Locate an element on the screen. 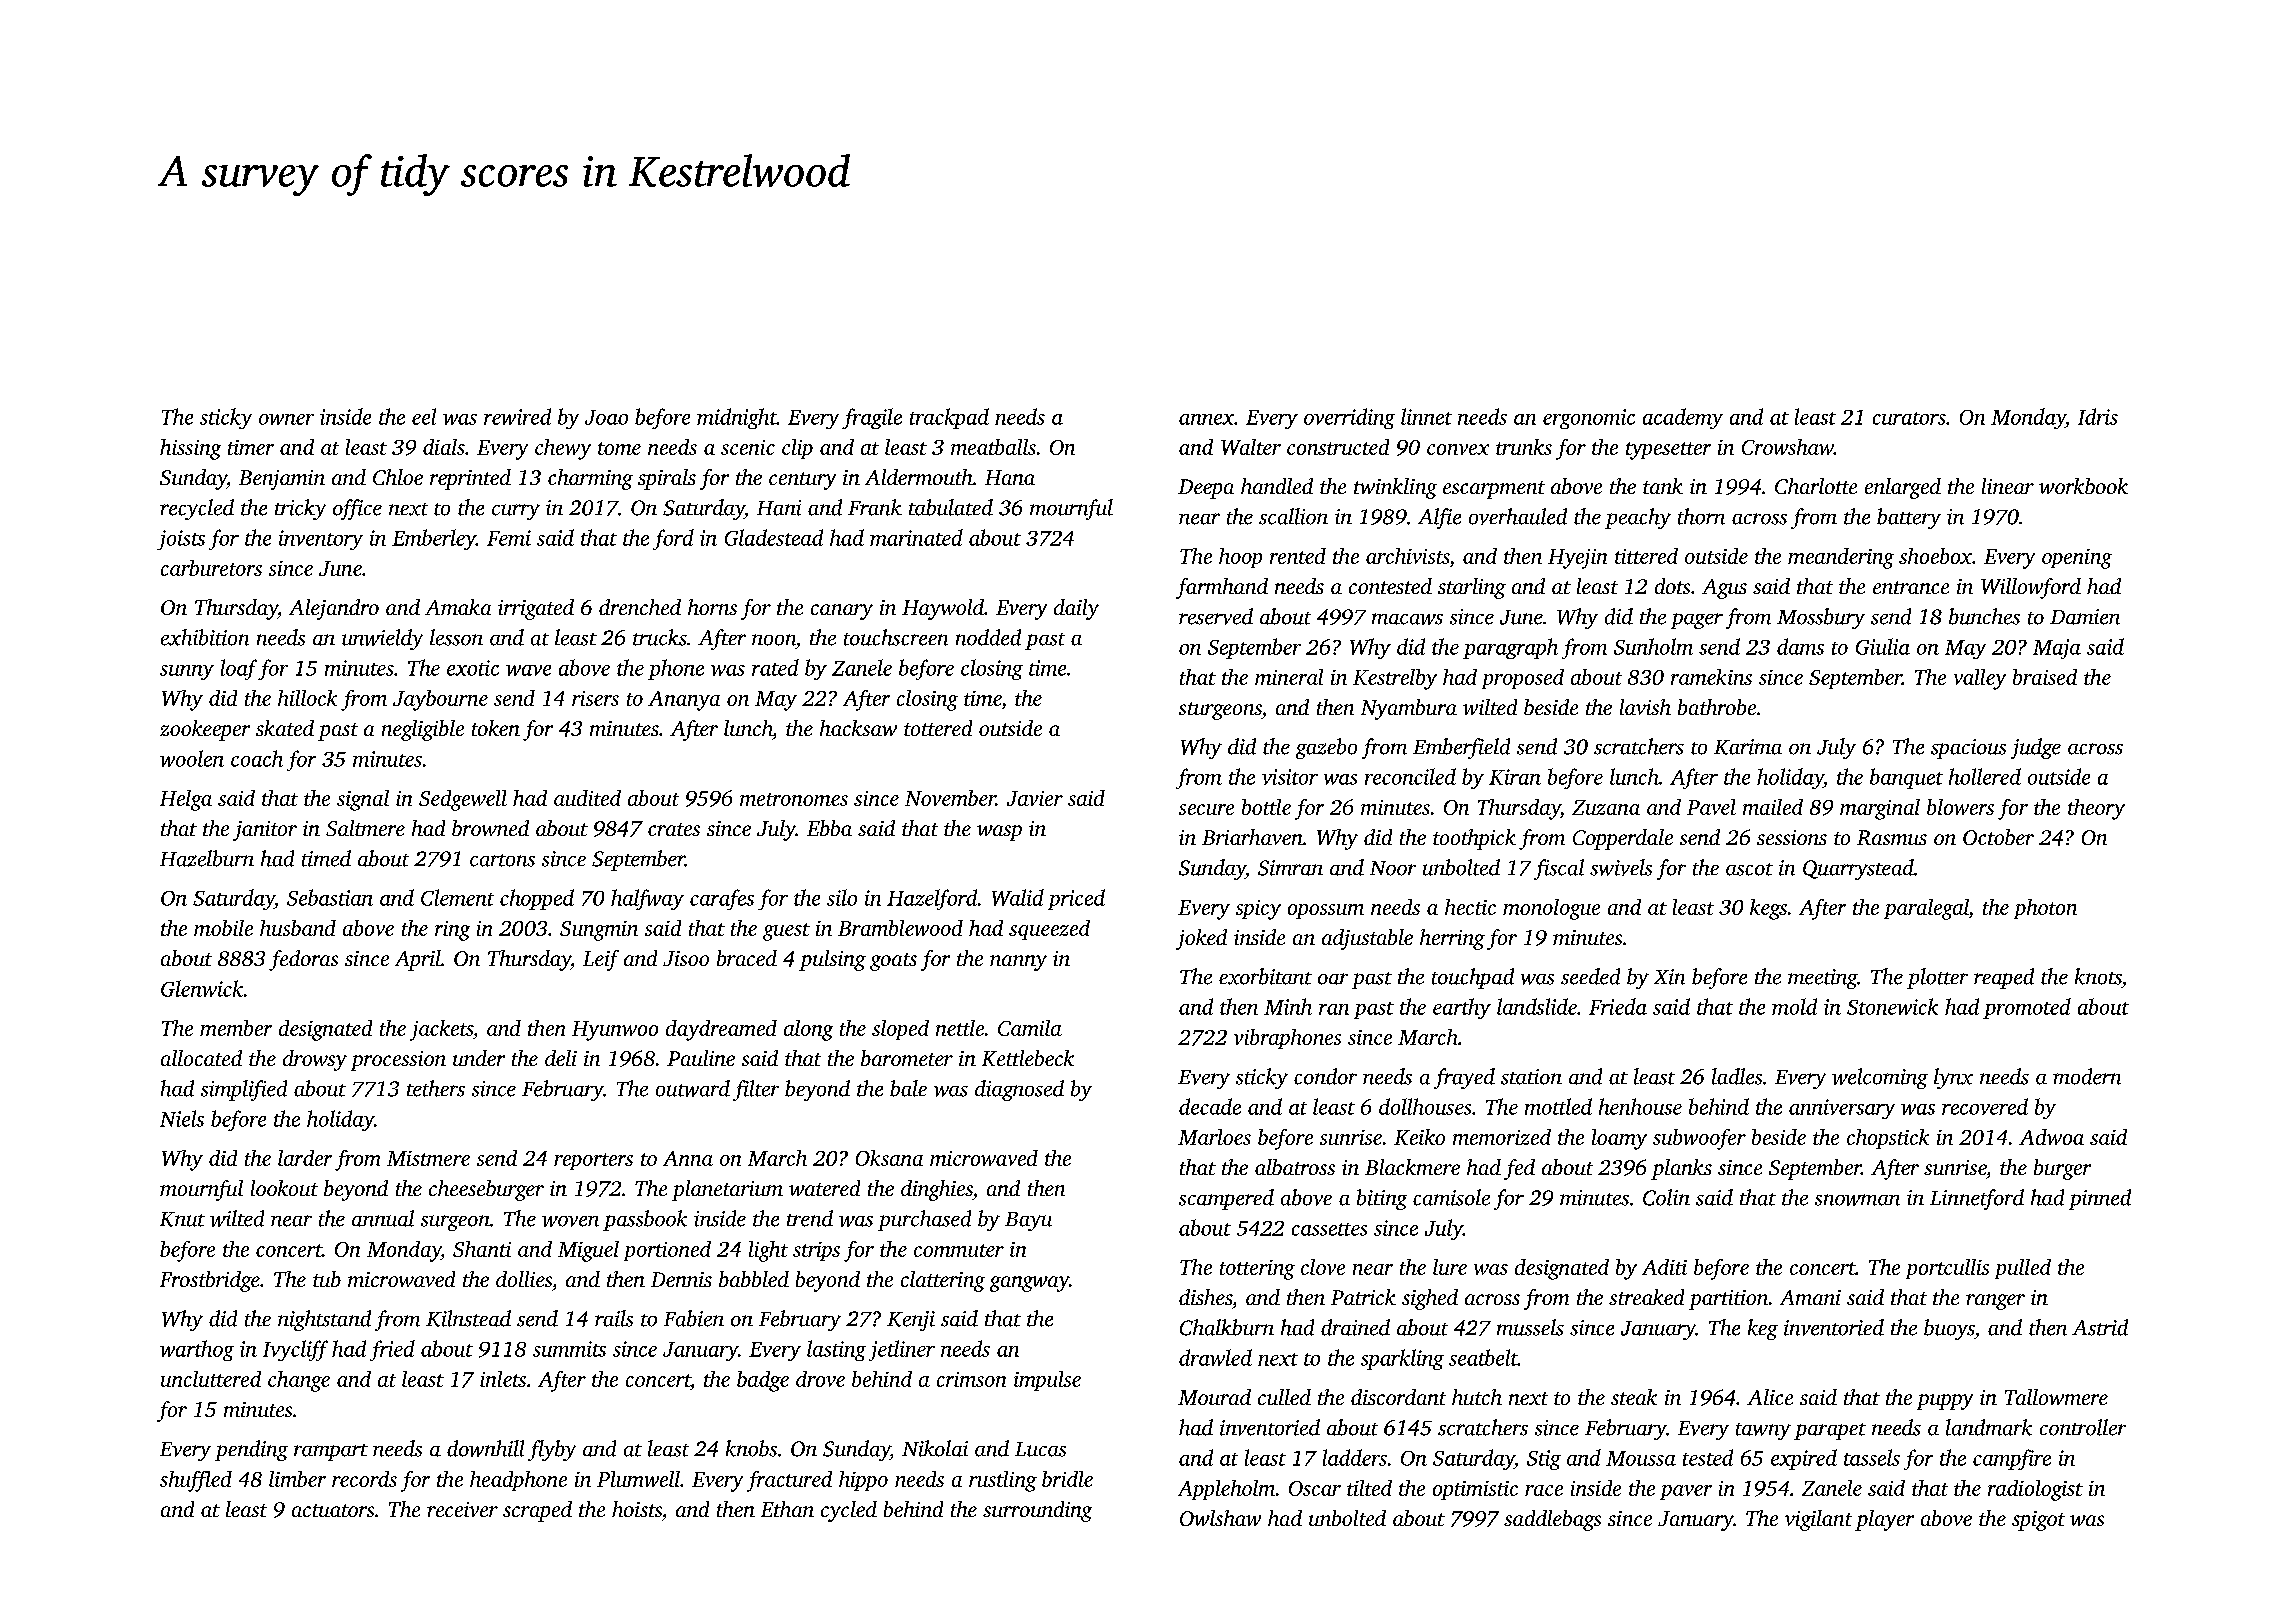 The height and width of the screenshot is (1620, 2292). midnight is located at coordinates (737, 418).
